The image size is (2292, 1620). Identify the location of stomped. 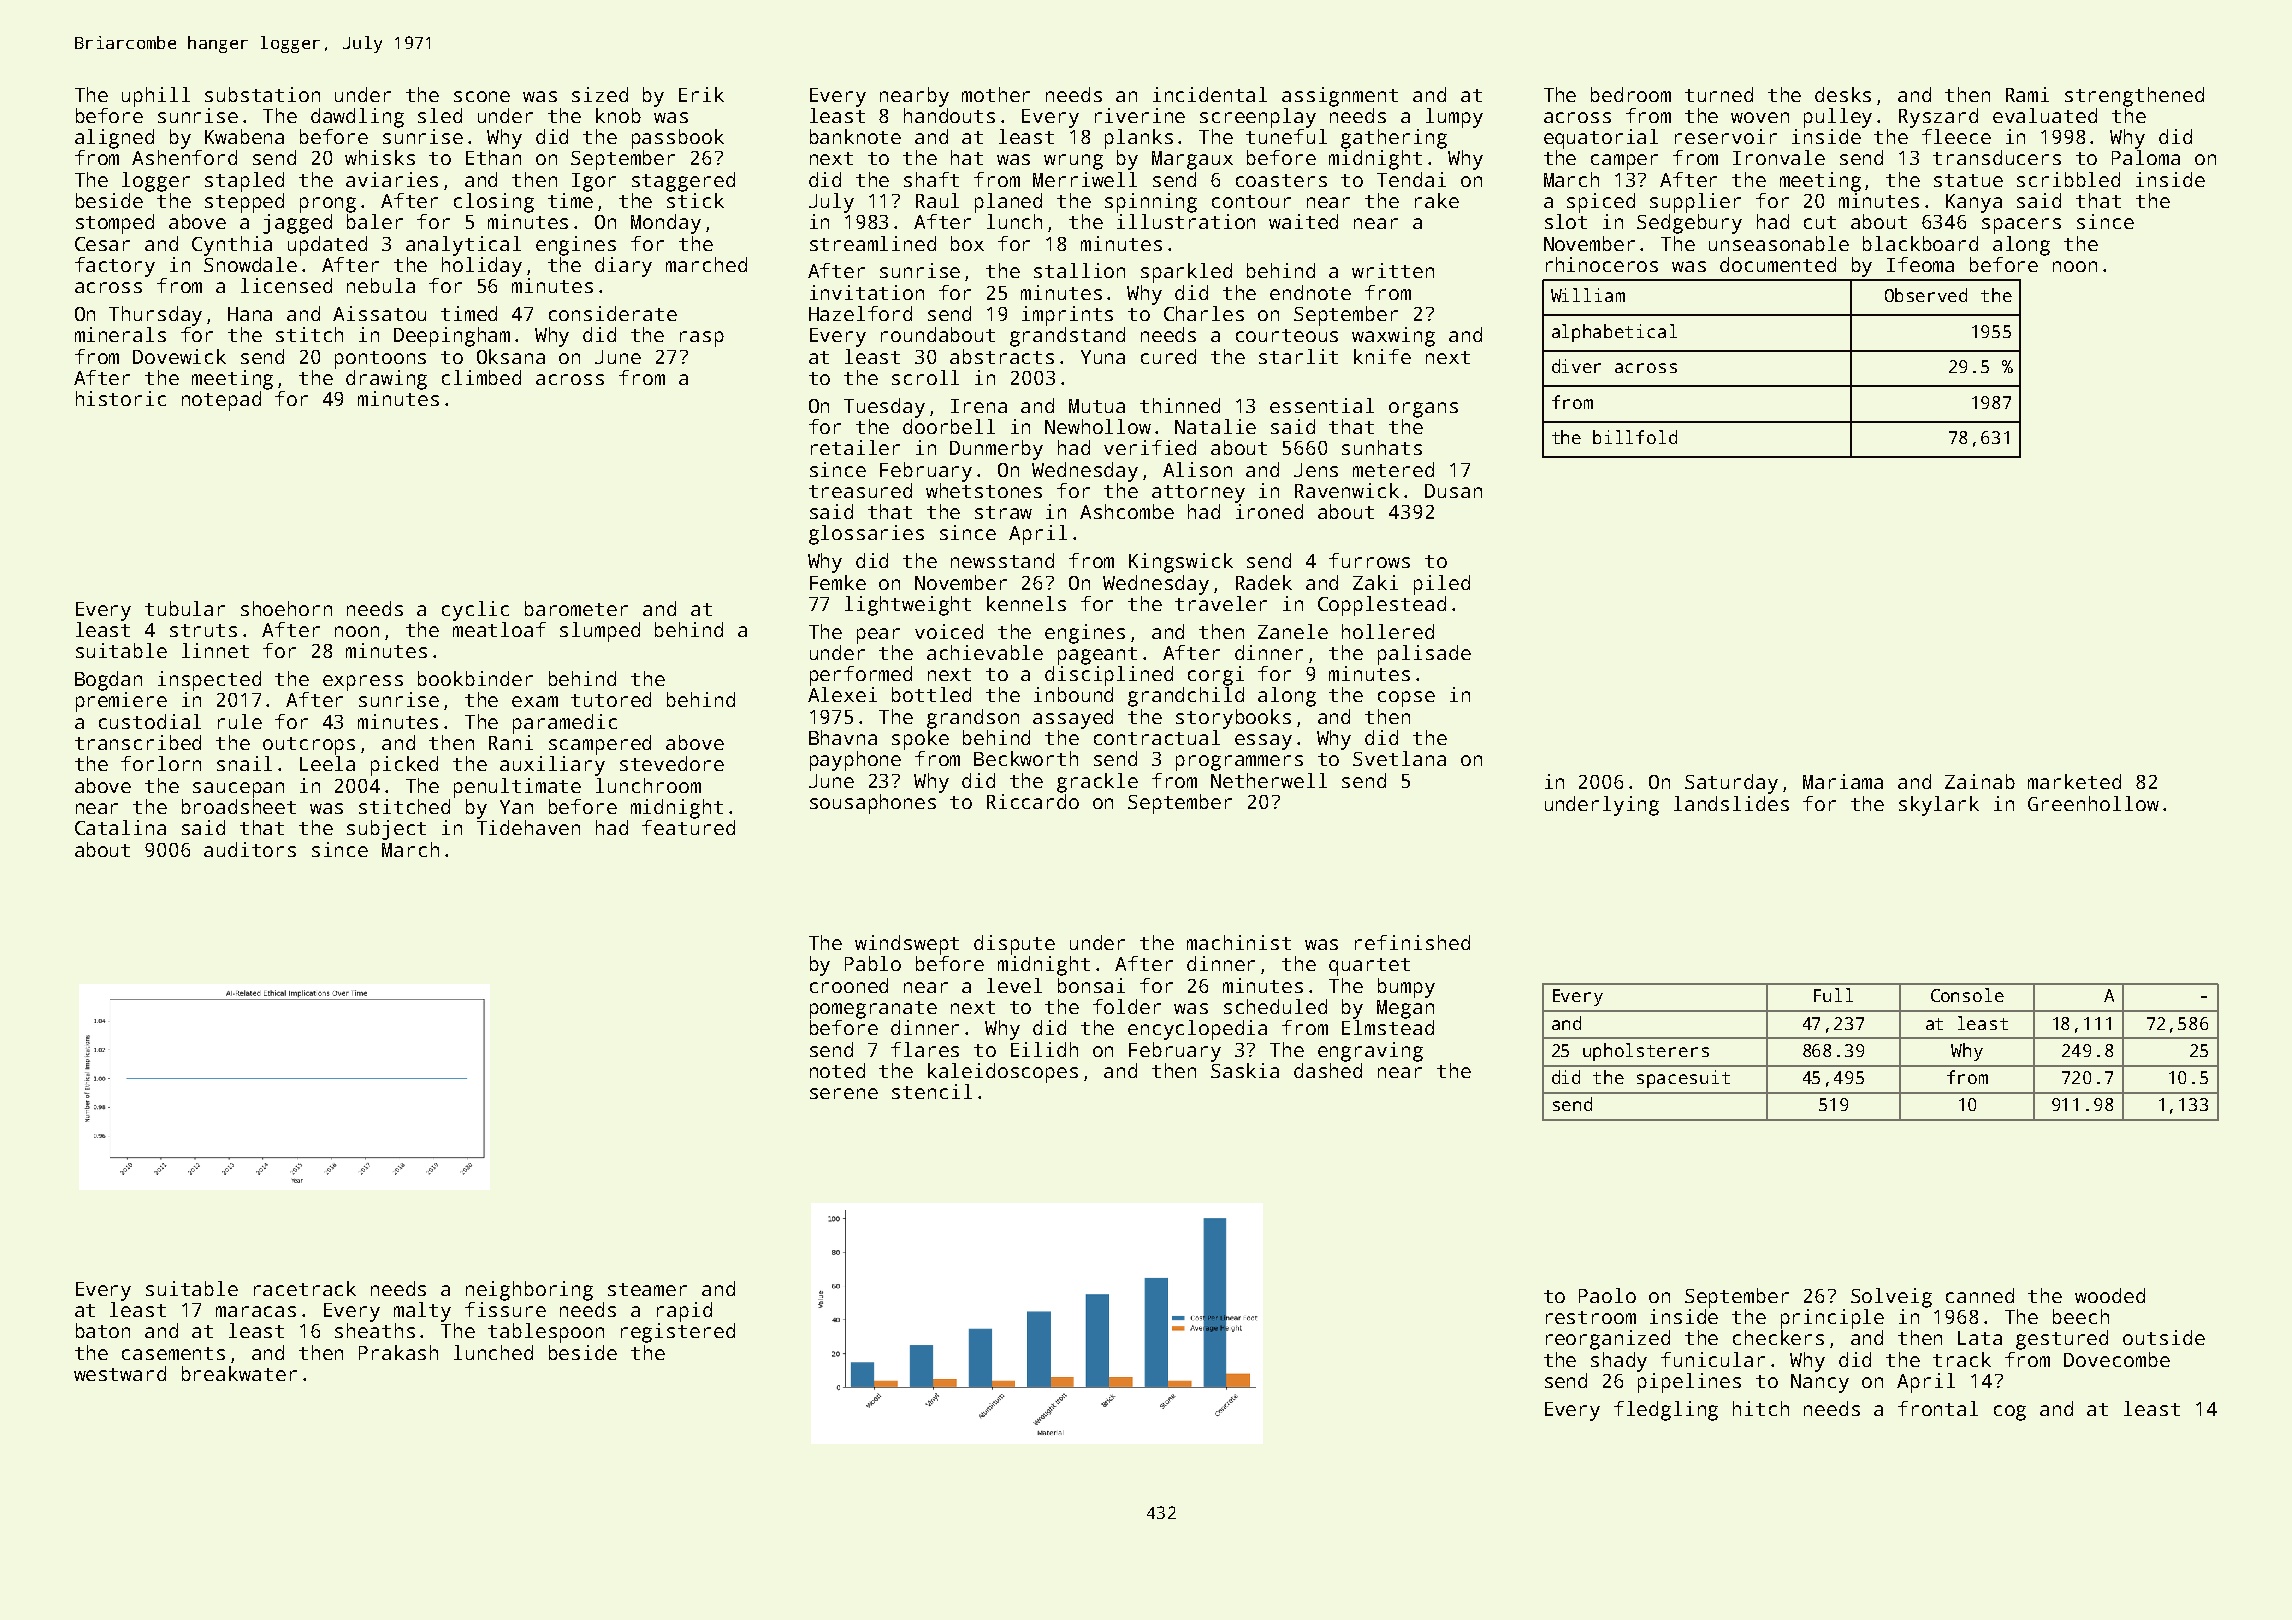
(115, 224).
